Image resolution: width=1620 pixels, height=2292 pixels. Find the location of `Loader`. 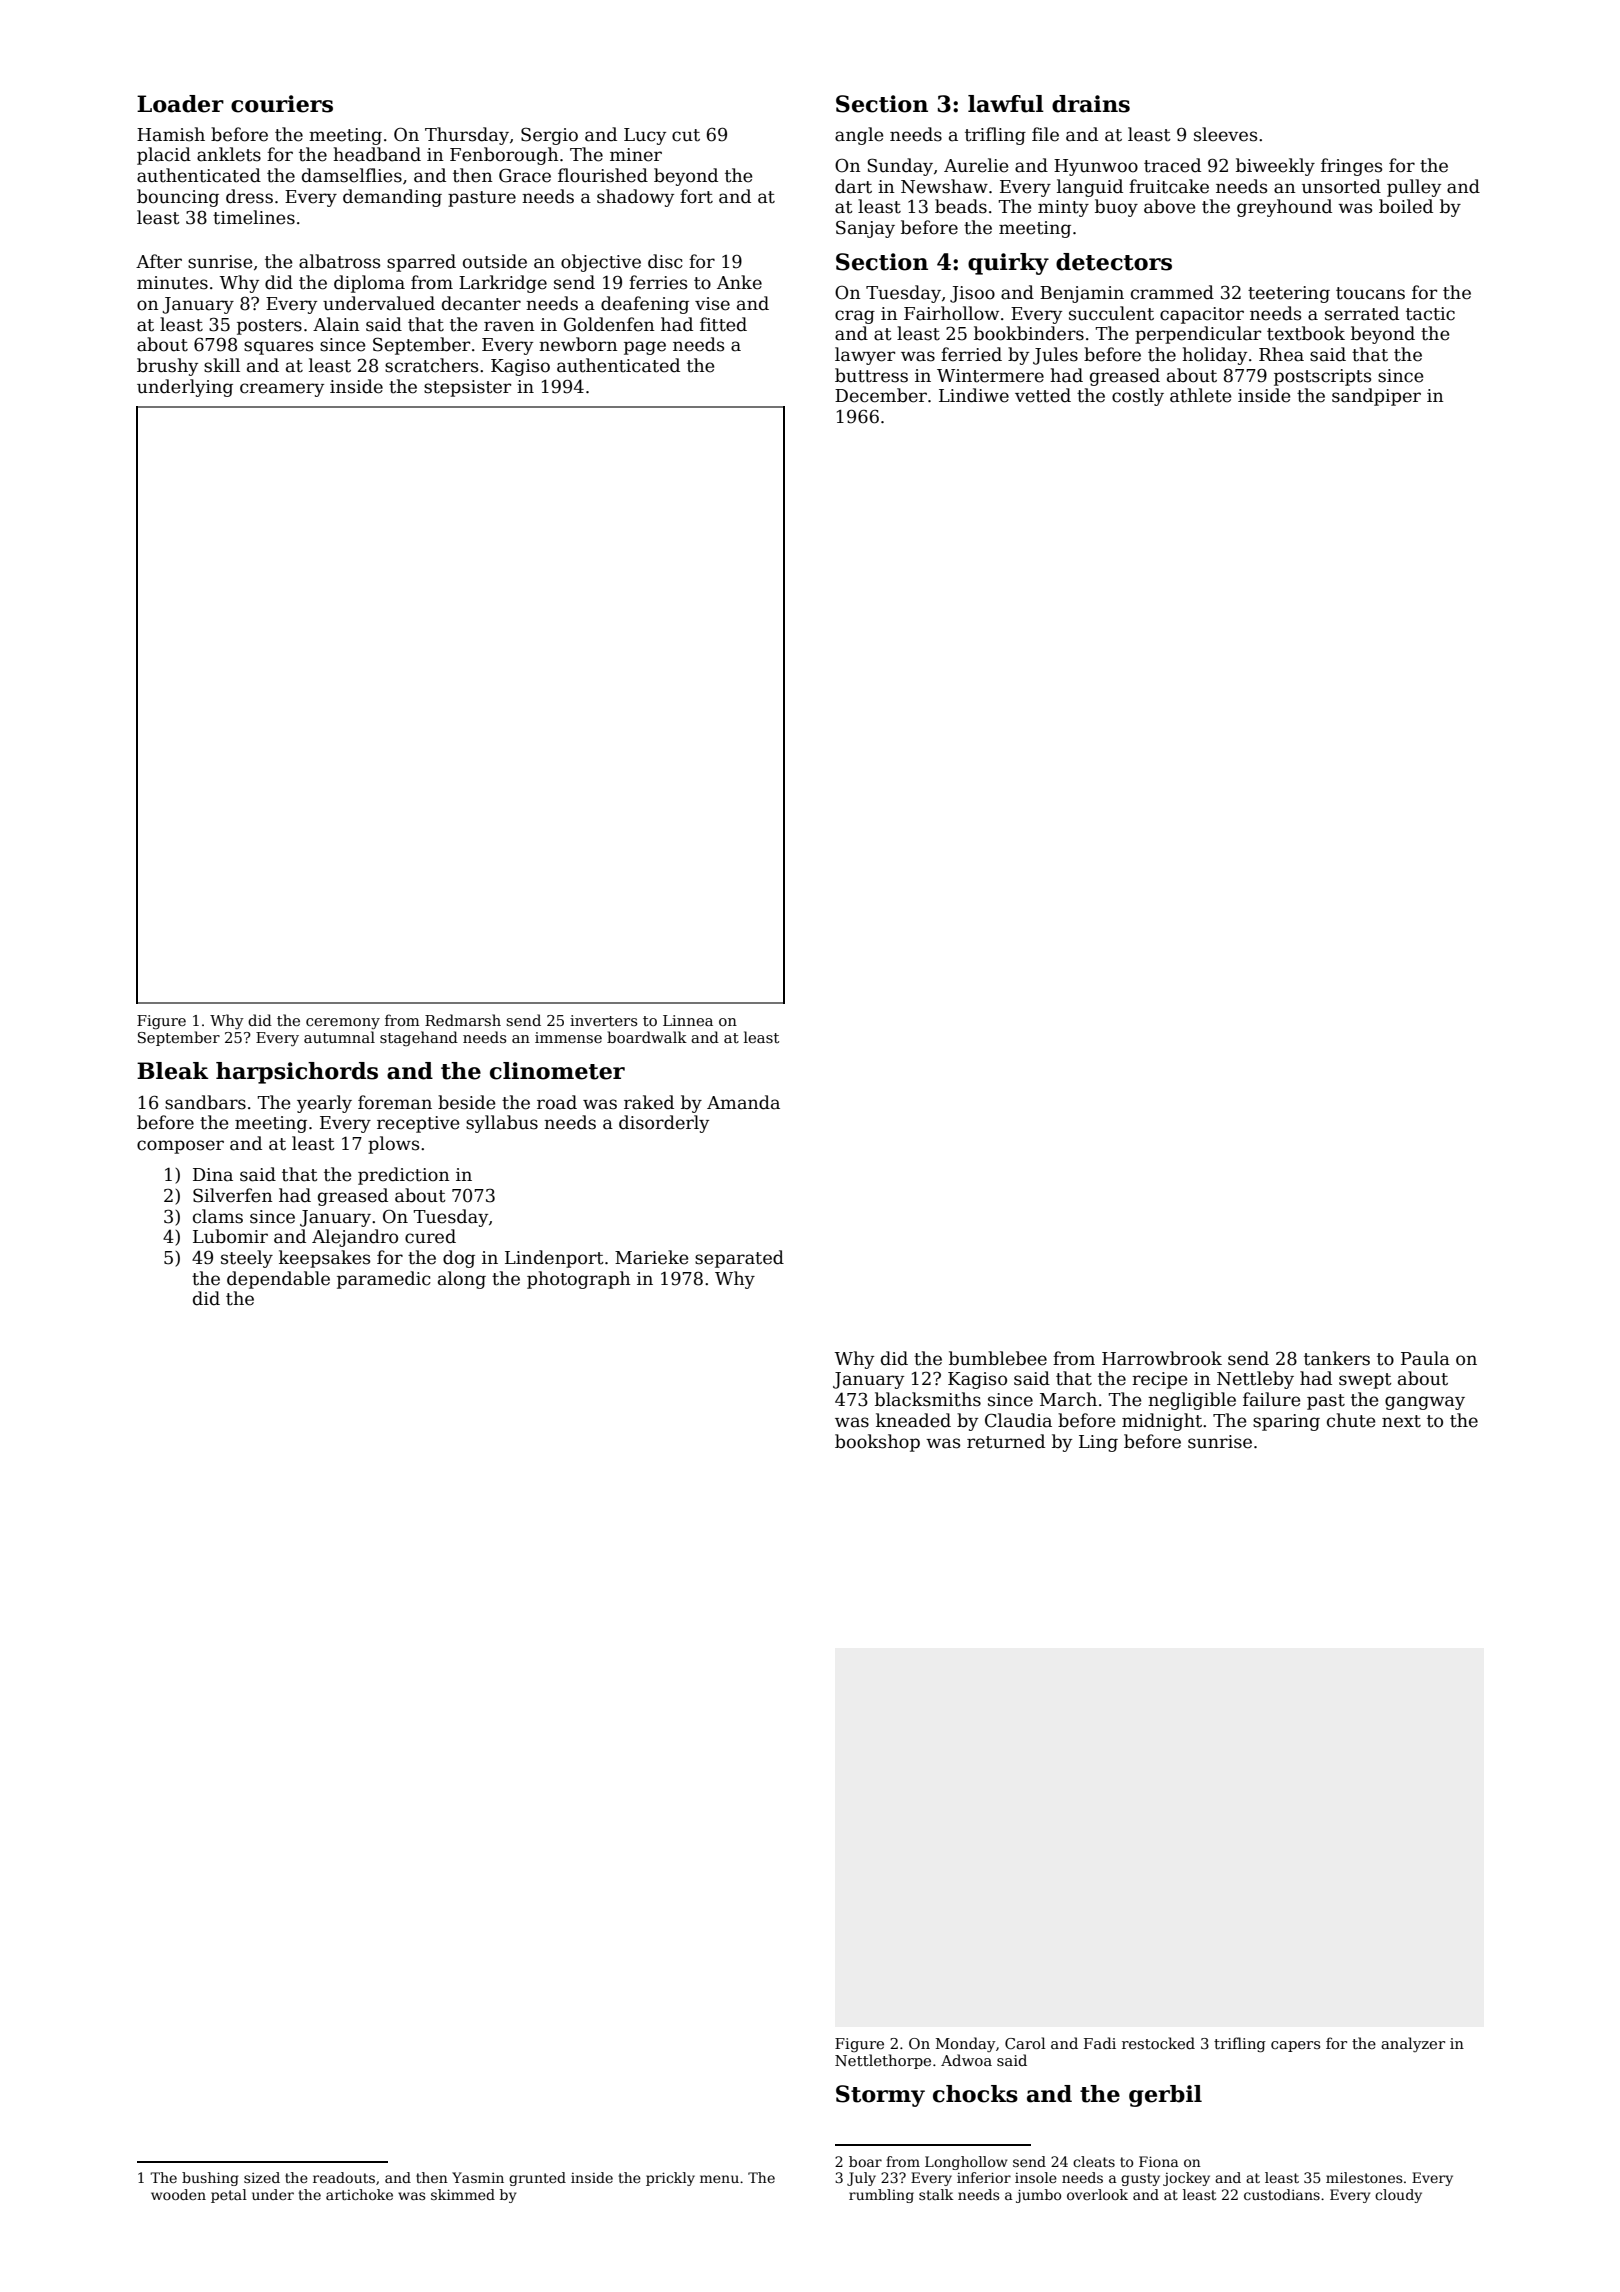

Loader is located at coordinates (180, 104).
